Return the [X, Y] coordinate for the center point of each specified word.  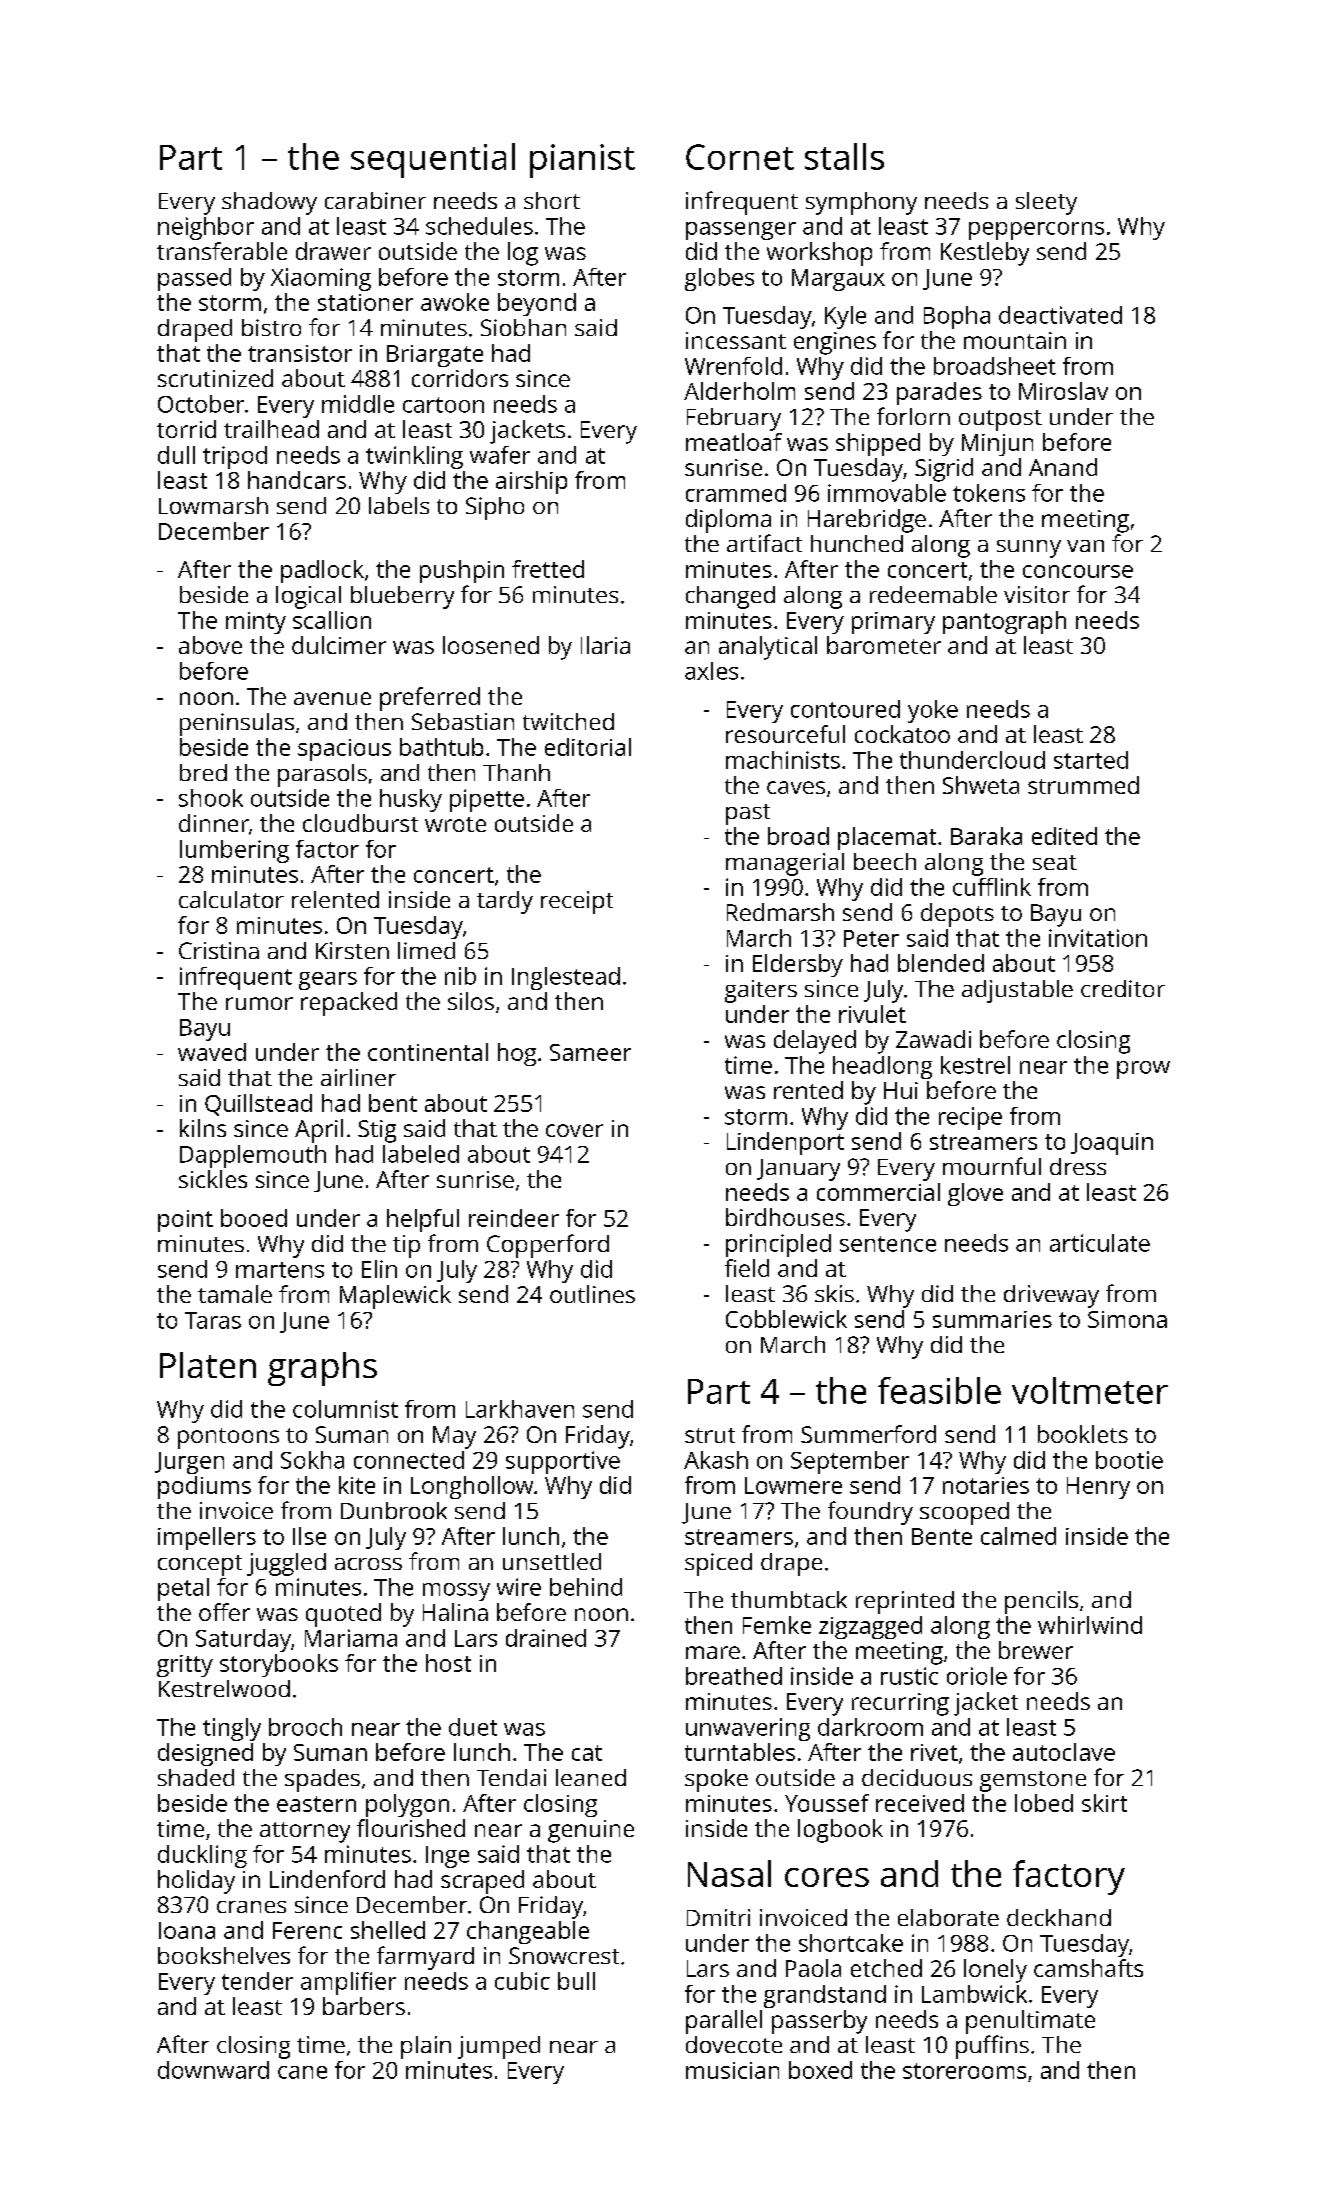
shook [211, 798]
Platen [208, 1365]
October [201, 404]
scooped [964, 1513]
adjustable [1017, 991]
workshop [819, 254]
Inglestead [566, 978]
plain [426, 2047]
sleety [1046, 203]
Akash [716, 1460]
